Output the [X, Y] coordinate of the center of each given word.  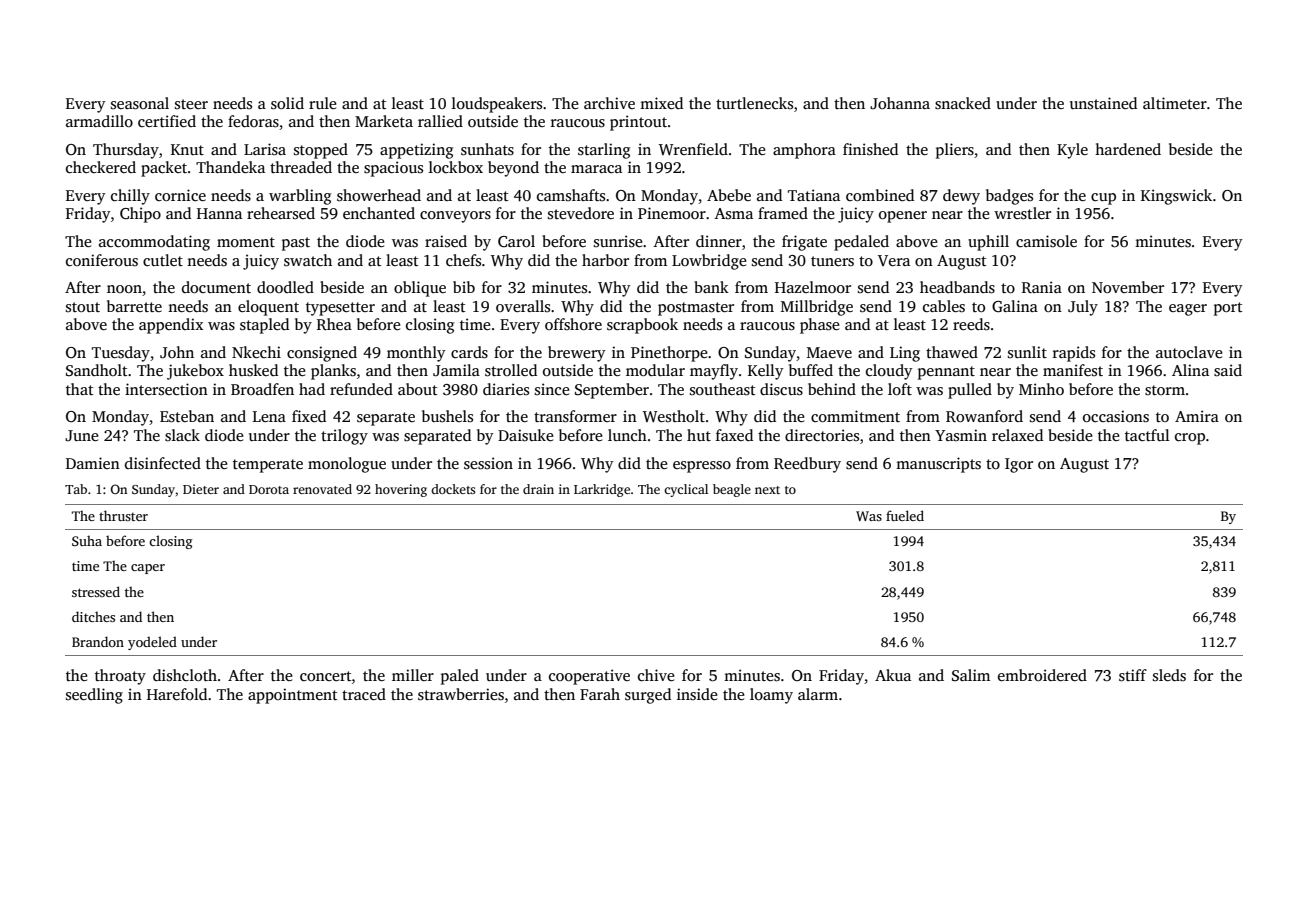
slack [182, 435]
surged [648, 696]
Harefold [177, 694]
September [612, 391]
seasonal [140, 103]
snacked [963, 103]
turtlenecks [754, 103]
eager [1188, 310]
